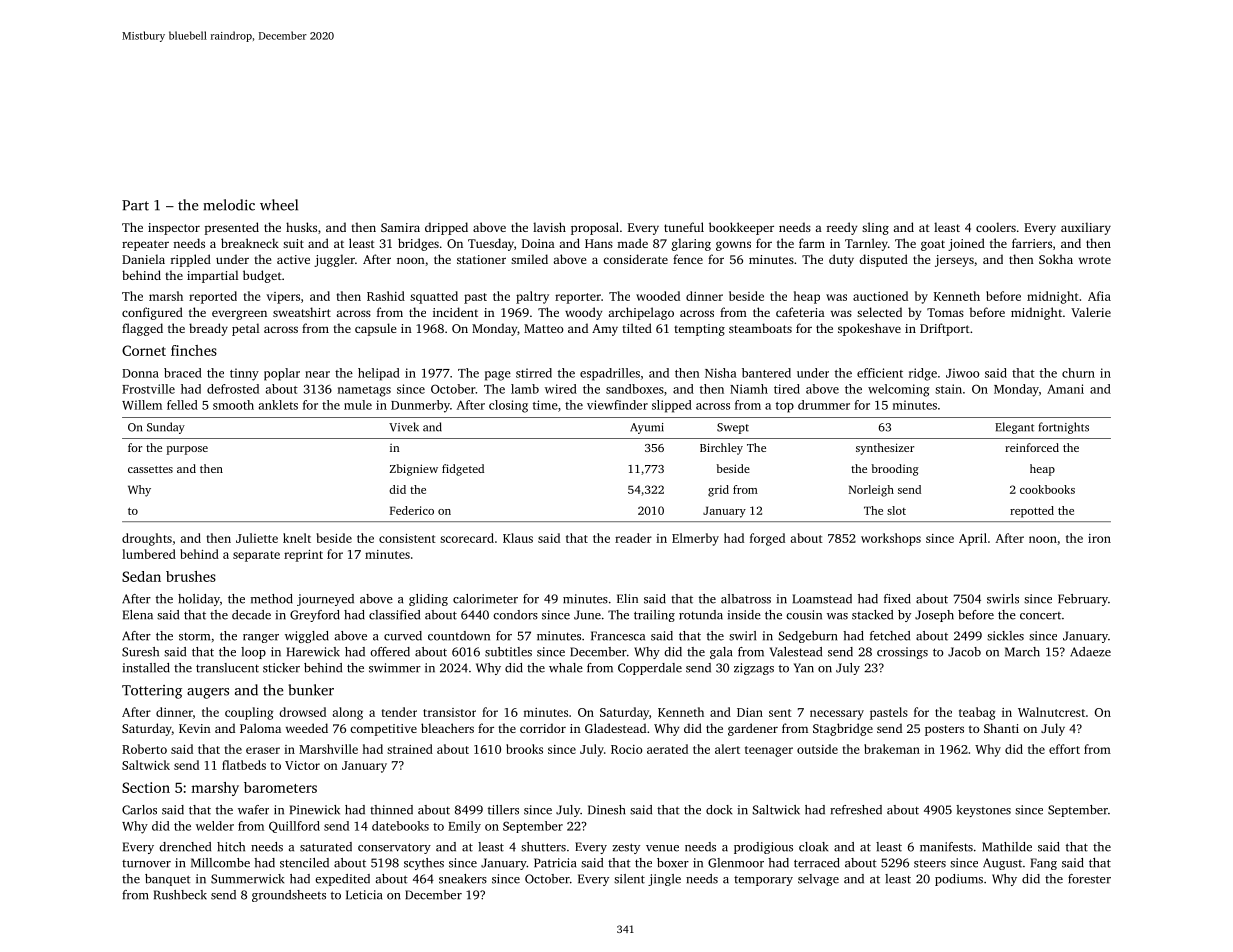  What do you see at coordinates (684, 227) in the page?
I see `tuneful` at bounding box center [684, 227].
